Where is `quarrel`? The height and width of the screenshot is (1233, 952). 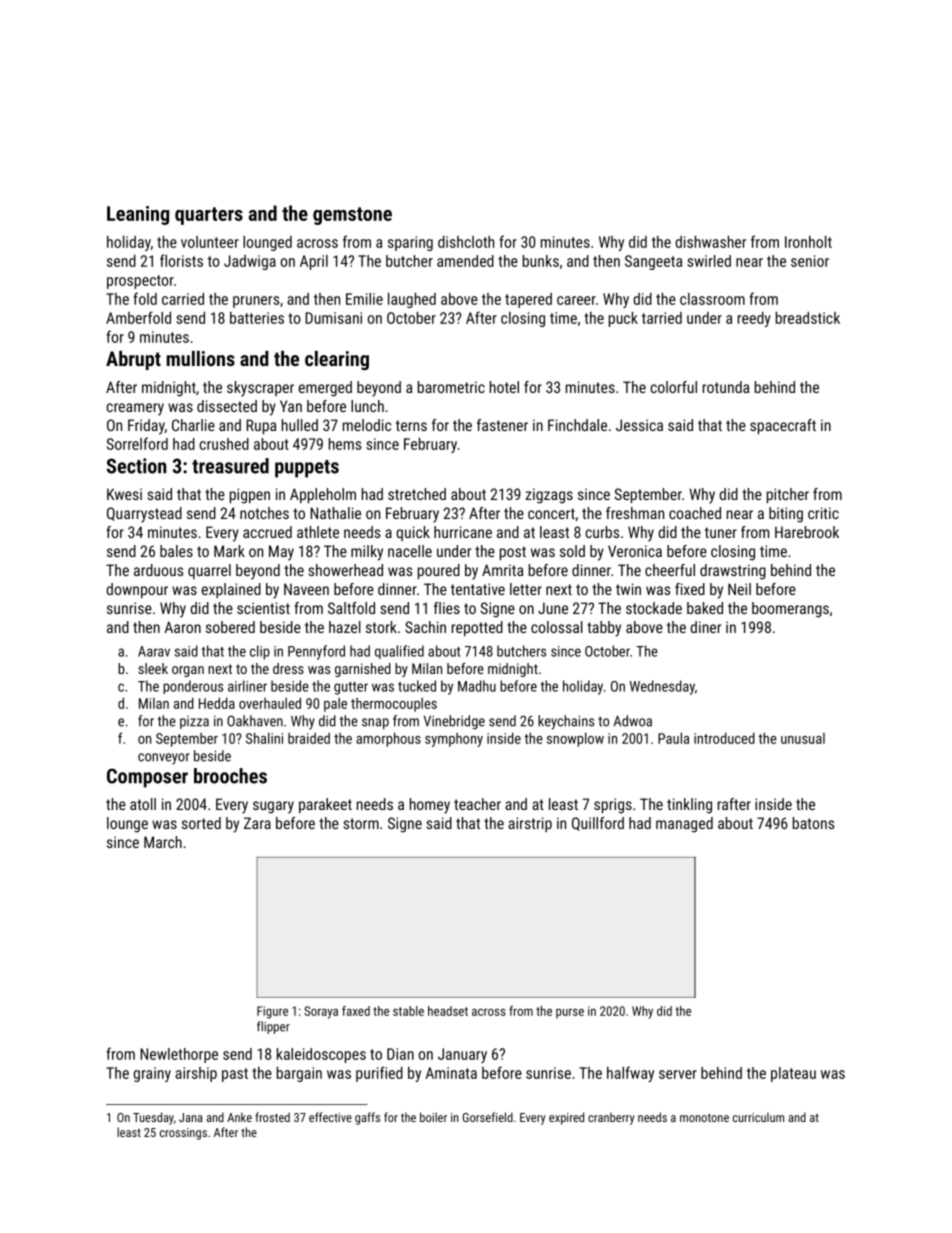
quarrel is located at coordinates (209, 571).
